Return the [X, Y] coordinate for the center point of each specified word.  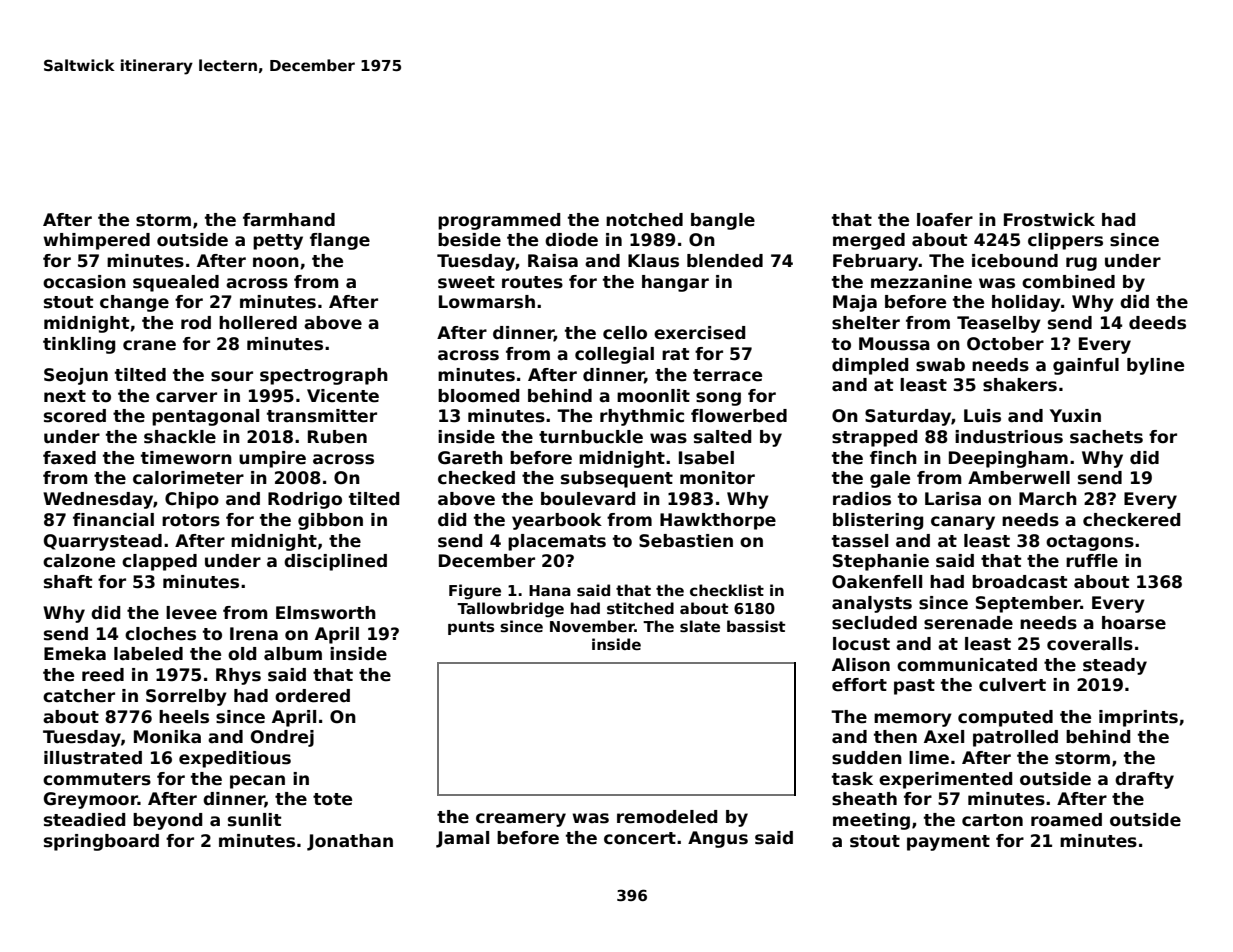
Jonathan [350, 842]
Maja [855, 303]
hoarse [1134, 623]
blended [725, 261]
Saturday [908, 417]
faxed [69, 458]
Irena [254, 634]
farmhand [289, 220]
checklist [727, 590]
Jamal [462, 839]
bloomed [478, 396]
